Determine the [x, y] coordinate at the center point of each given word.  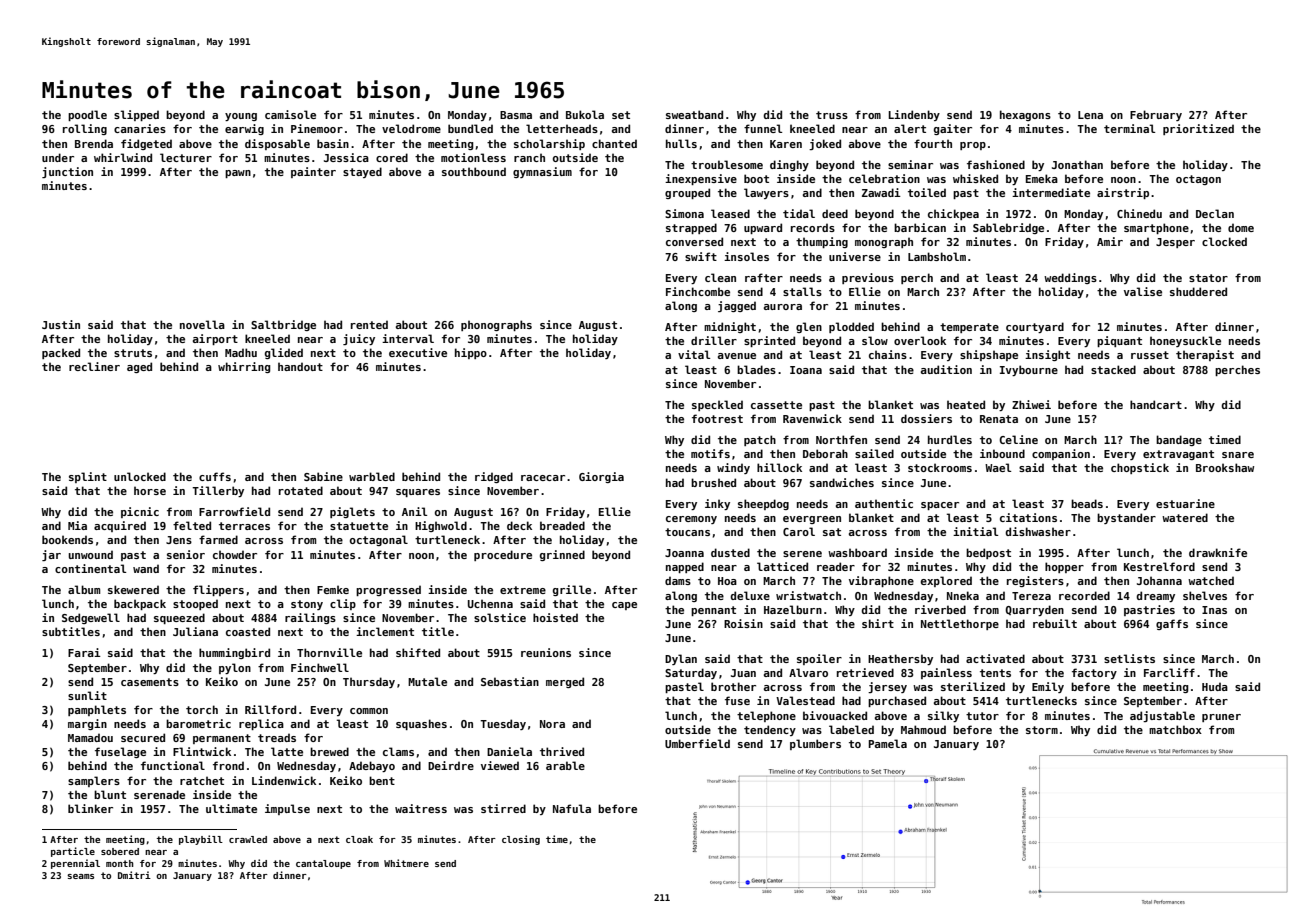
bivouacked [835, 715]
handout [300, 366]
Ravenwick [812, 418]
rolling [85, 129]
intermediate [1051, 192]
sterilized [973, 686]
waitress [421, 808]
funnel [763, 128]
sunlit [87, 695]
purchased [897, 701]
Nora [552, 724]
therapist [1205, 355]
